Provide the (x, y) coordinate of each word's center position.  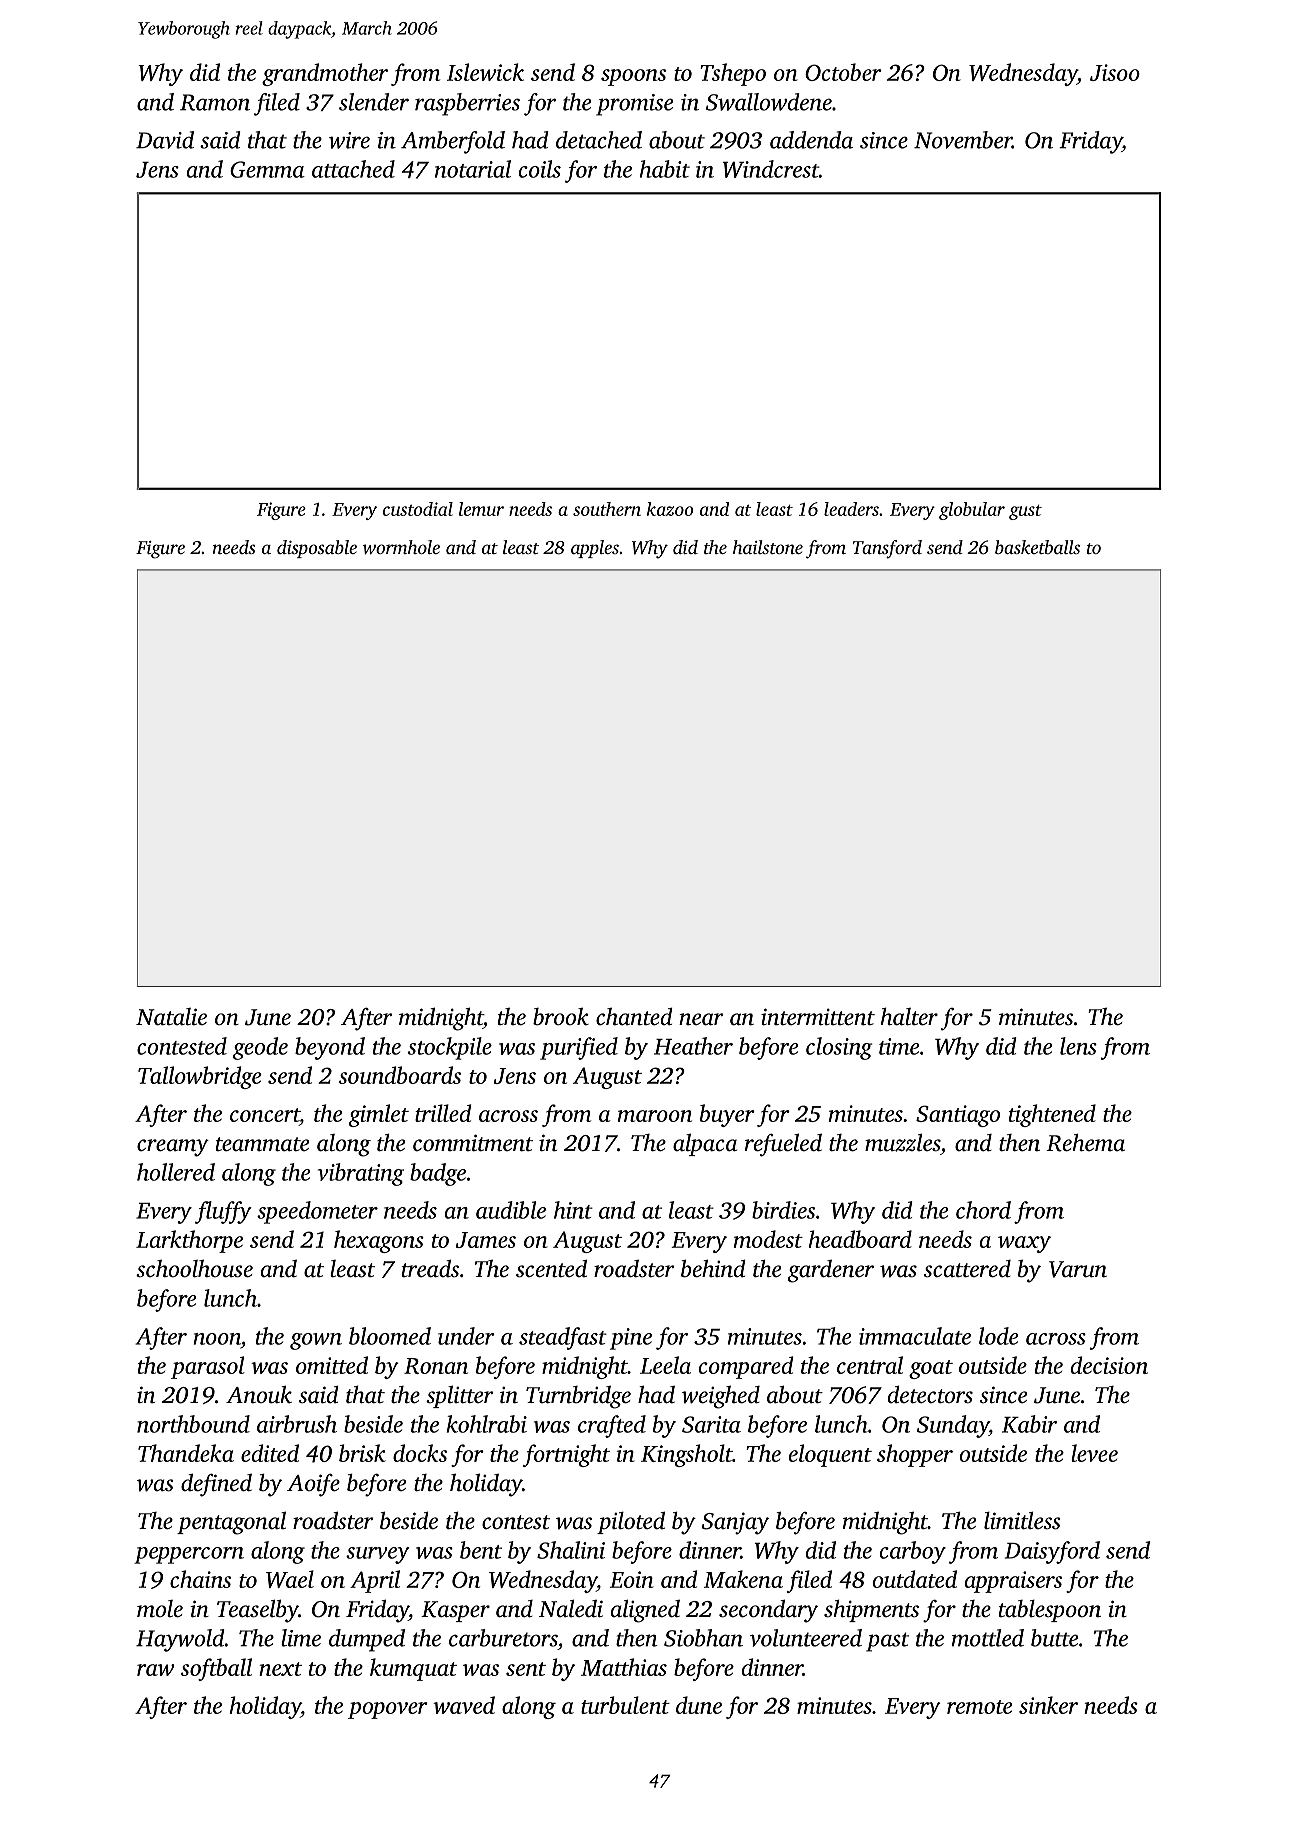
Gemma (267, 169)
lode (998, 1336)
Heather (693, 1046)
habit (665, 169)
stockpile (450, 1048)
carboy (913, 1552)
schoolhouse (194, 1269)
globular (972, 511)
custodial (418, 509)
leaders (851, 509)
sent (526, 1669)
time (899, 1046)
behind (713, 1268)
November (963, 140)
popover (388, 1710)
